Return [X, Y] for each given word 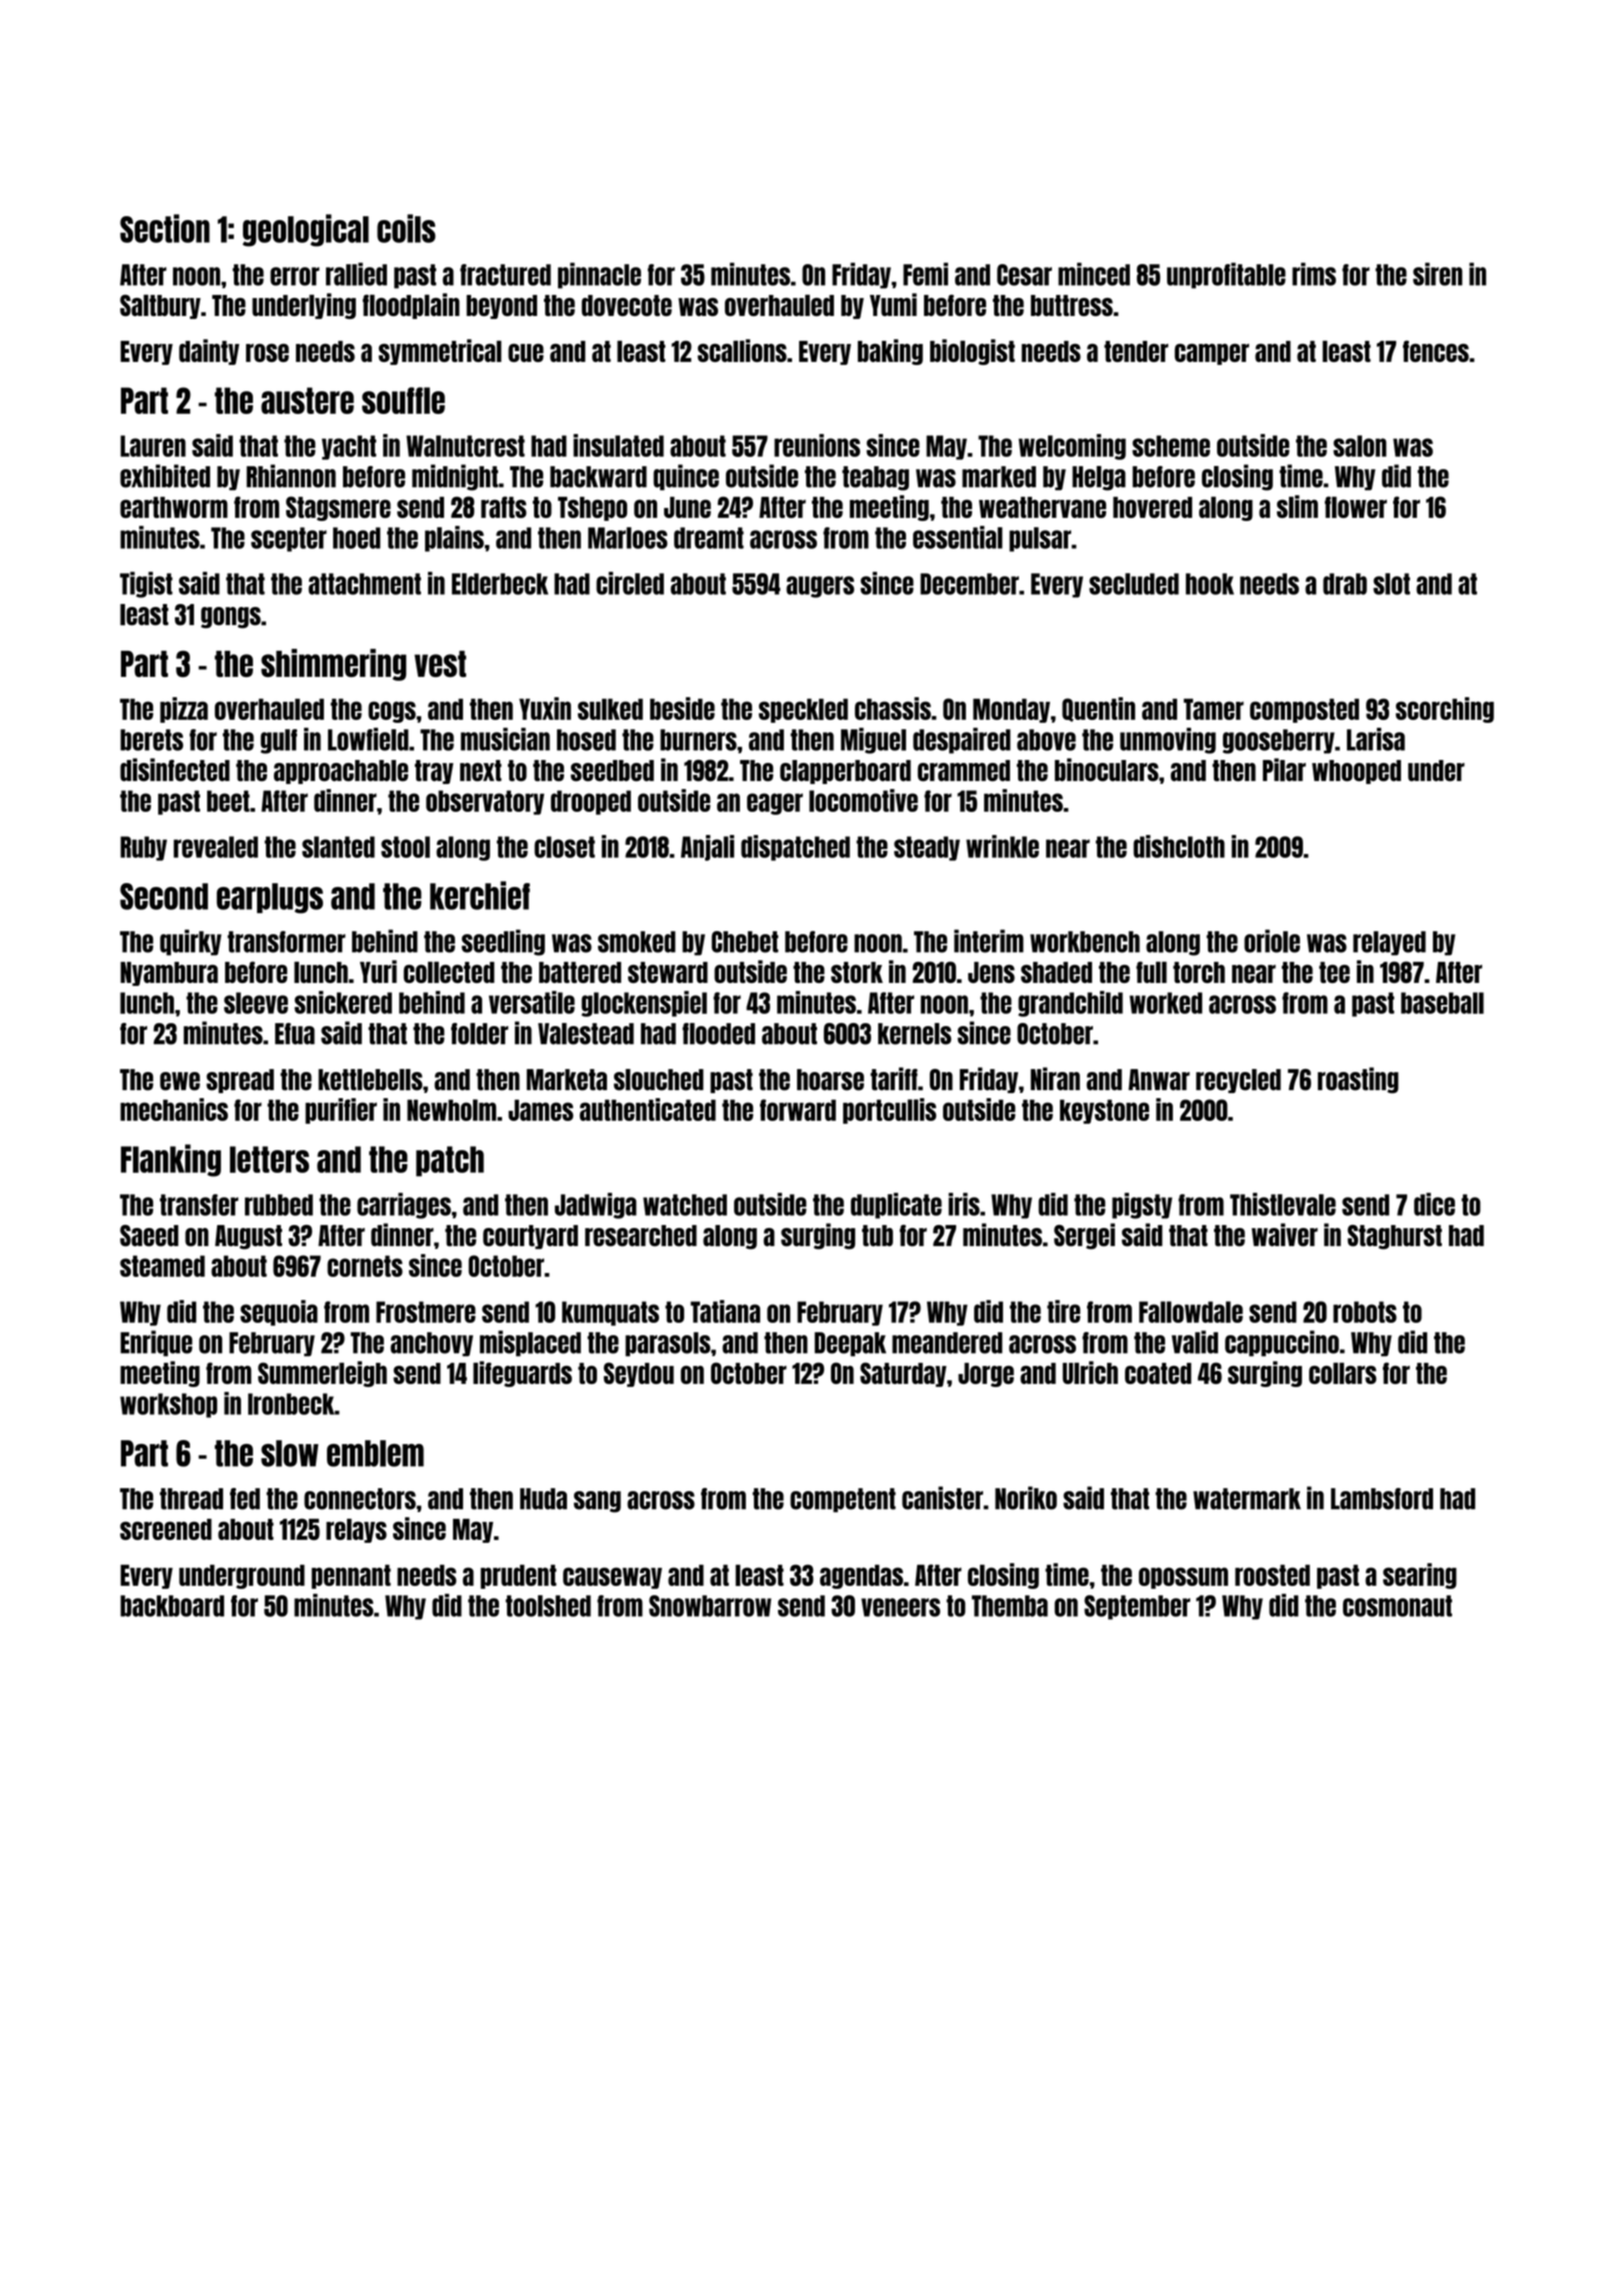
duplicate [896, 1206]
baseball [1442, 1003]
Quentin [1098, 709]
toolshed [548, 1606]
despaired [962, 741]
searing [1420, 1576]
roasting [1358, 1080]
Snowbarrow [710, 1606]
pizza [184, 710]
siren [1437, 274]
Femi [925, 274]
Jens [991, 972]
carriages [404, 1206]
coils [406, 228]
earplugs [270, 898]
